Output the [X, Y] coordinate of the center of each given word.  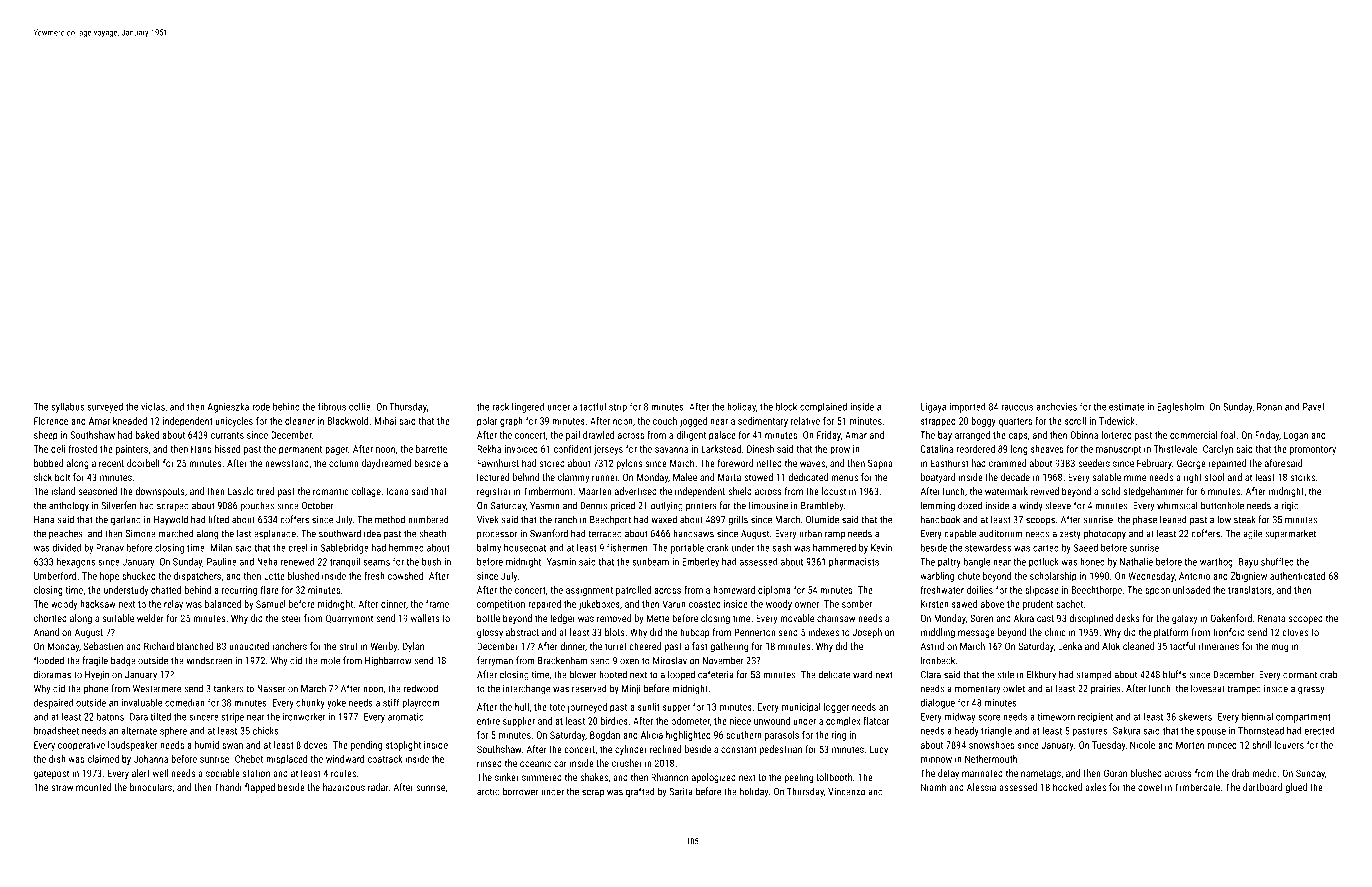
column [344, 463]
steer [291, 618]
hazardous [344, 787]
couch [665, 421]
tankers [228, 688]
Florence [51, 421]
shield [740, 491]
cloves [1295, 632]
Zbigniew [1249, 577]
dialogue [937, 704]
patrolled [633, 591]
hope [109, 577]
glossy [490, 633]
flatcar [876, 721]
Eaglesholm [1180, 408]
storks [1302, 477]
